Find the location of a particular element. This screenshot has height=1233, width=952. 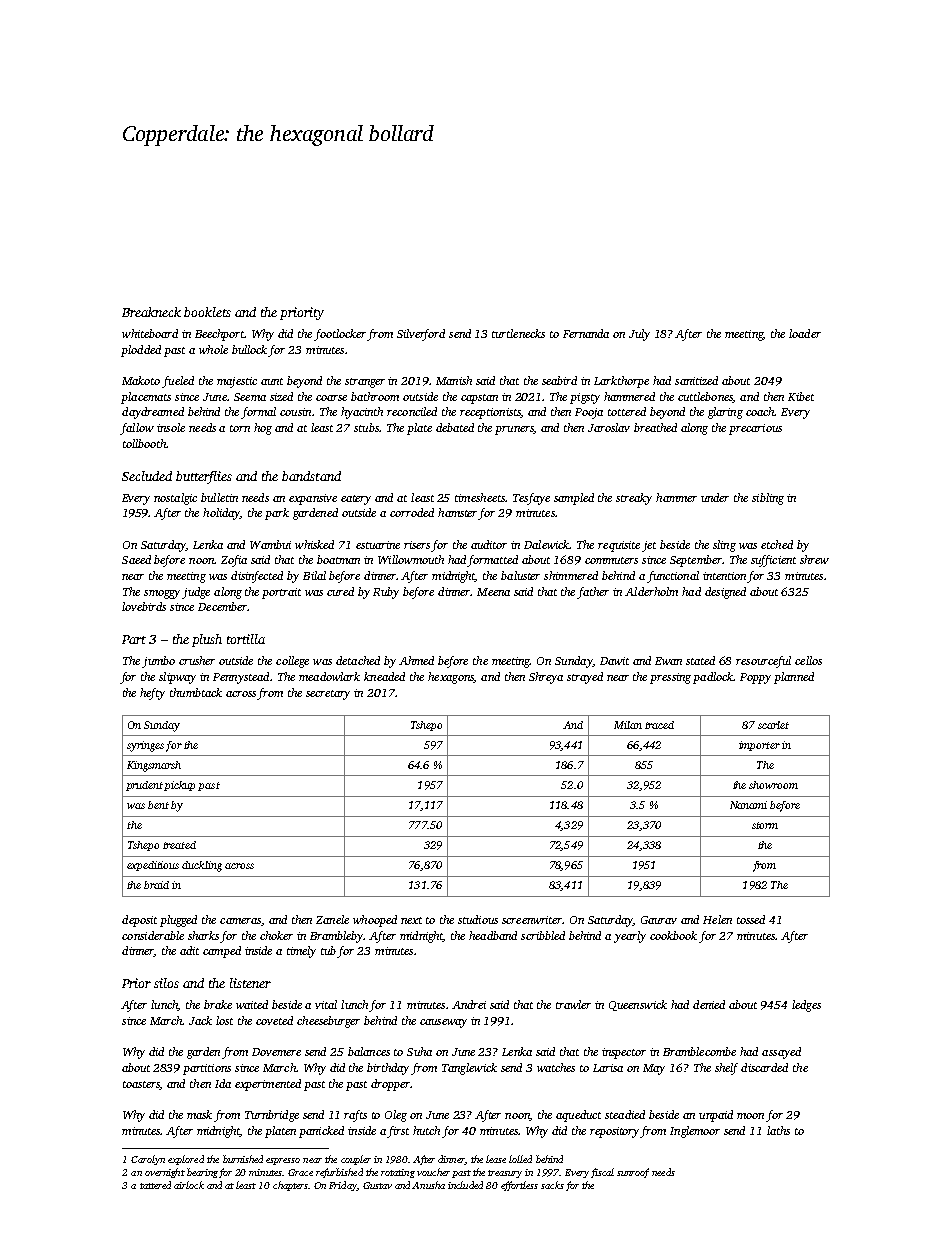

included is located at coordinates (465, 1185).
